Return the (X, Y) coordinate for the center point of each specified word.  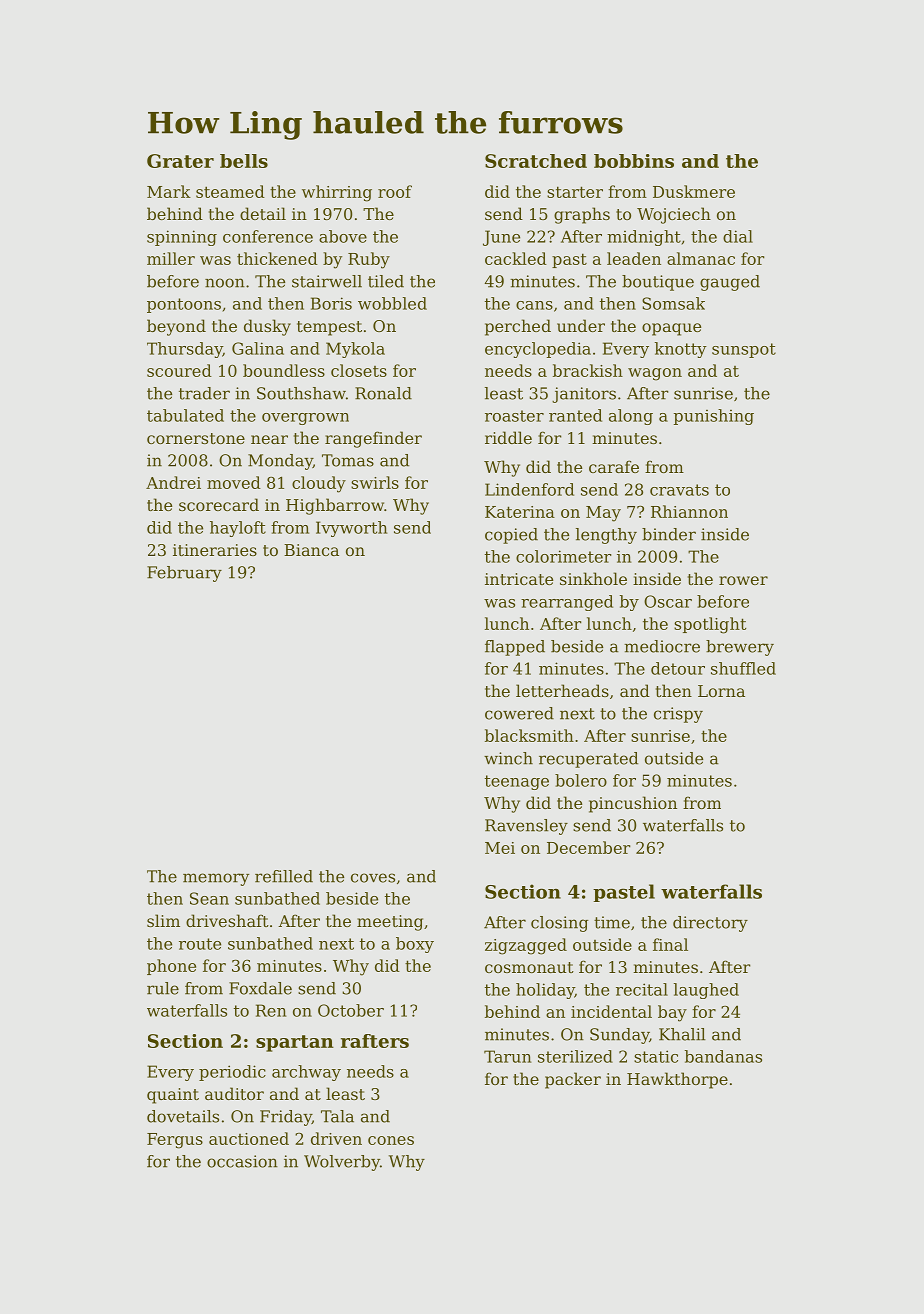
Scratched (536, 161)
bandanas (723, 1056)
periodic (232, 1073)
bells (244, 161)
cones (391, 1140)
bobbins (634, 161)
